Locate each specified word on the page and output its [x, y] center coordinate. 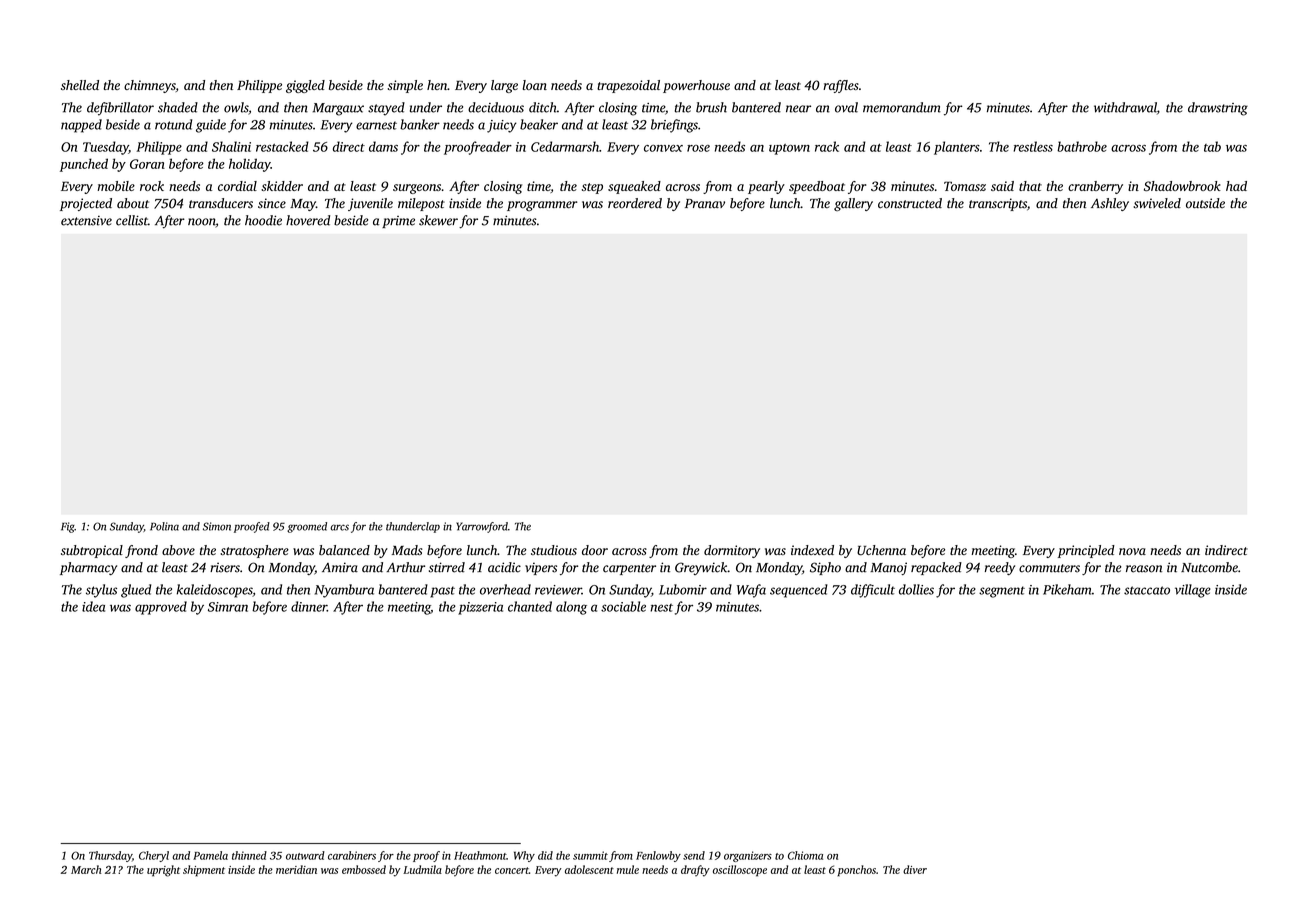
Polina [164, 526]
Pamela [210, 855]
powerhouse [696, 86]
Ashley [1110, 204]
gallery [853, 204]
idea [93, 606]
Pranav [705, 203]
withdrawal [1125, 107]
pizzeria [480, 608]
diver [915, 869]
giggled [305, 86]
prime [398, 222]
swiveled [1157, 203]
